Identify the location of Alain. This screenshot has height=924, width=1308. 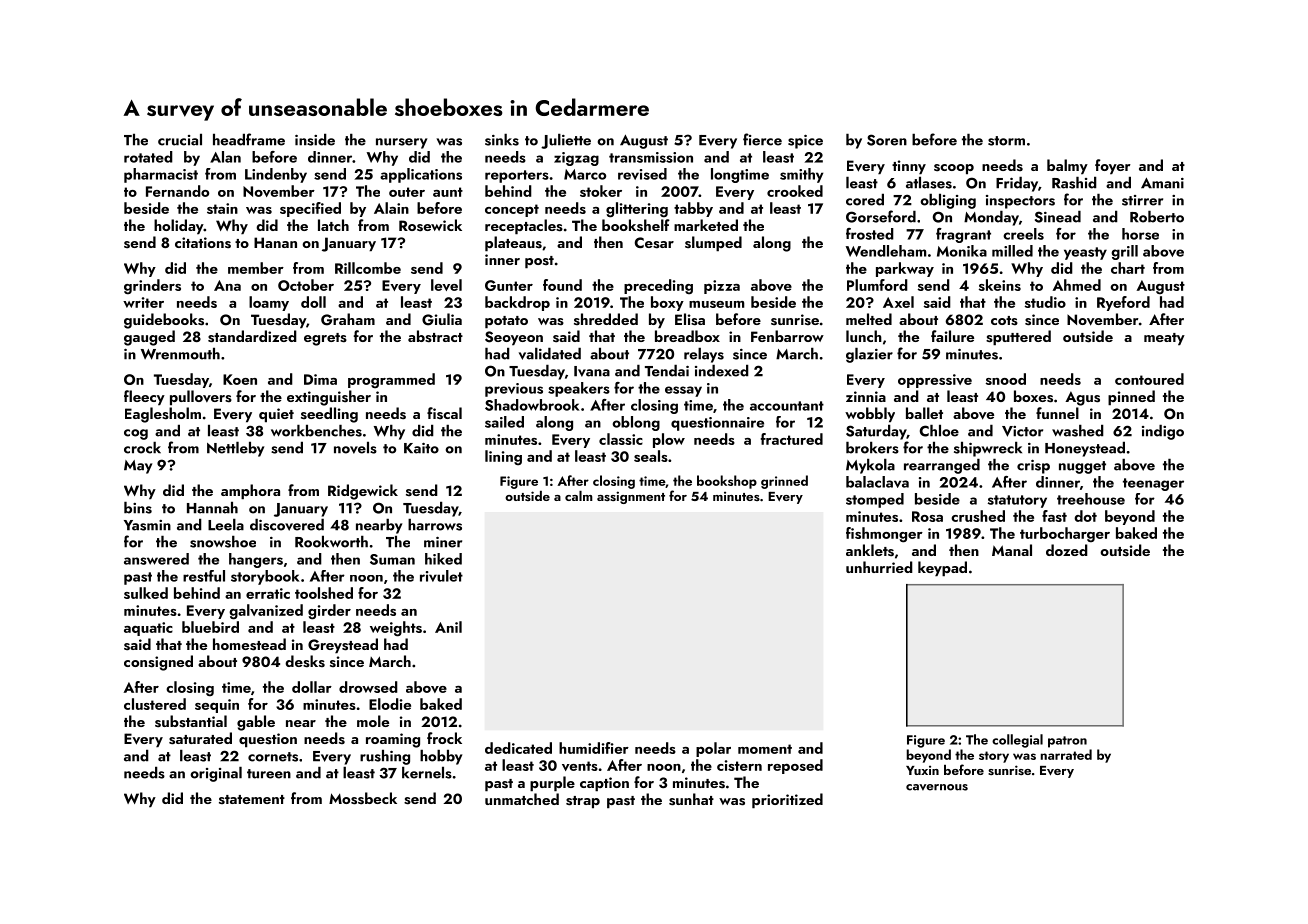
(391, 208).
